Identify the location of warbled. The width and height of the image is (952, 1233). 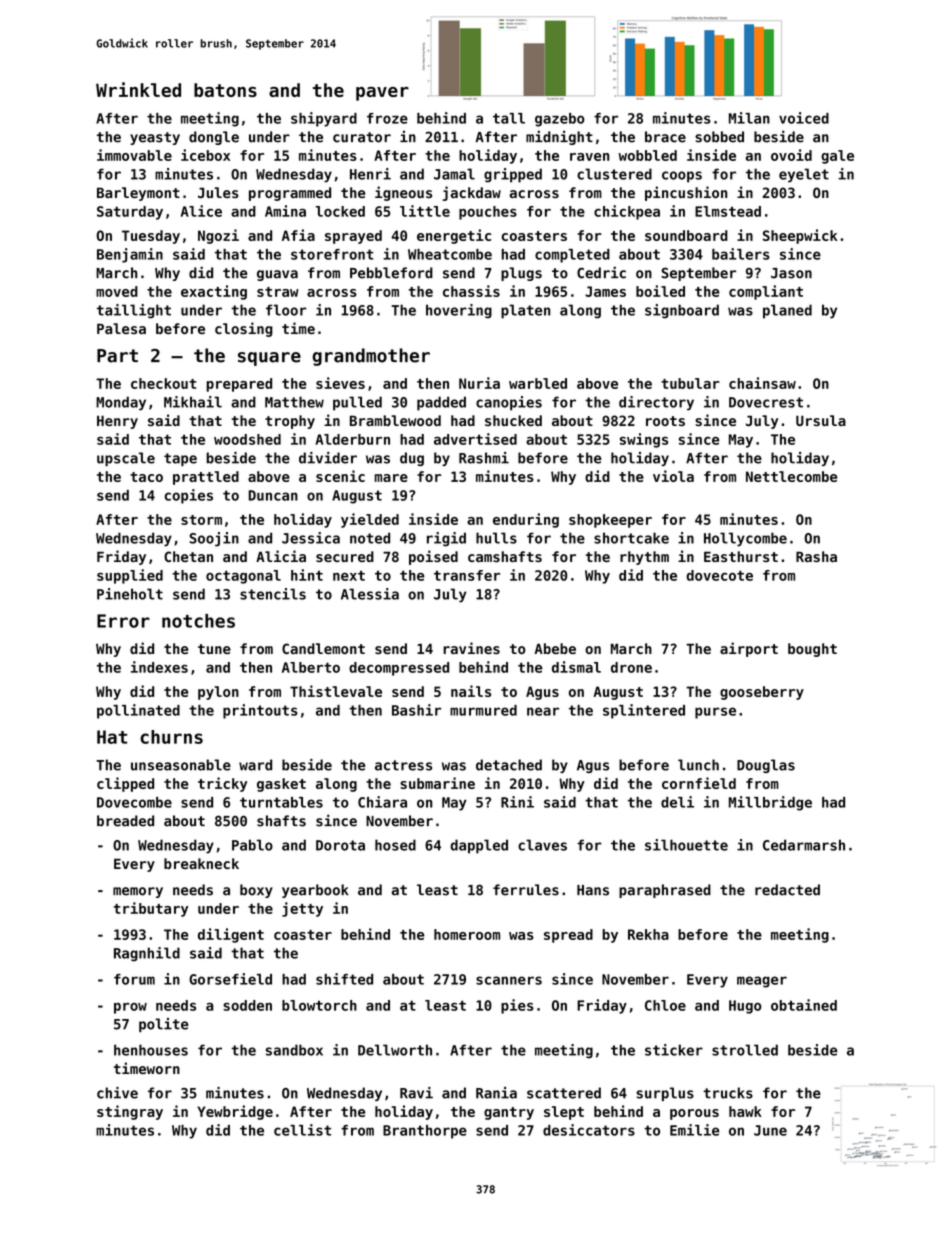
(538, 383).
